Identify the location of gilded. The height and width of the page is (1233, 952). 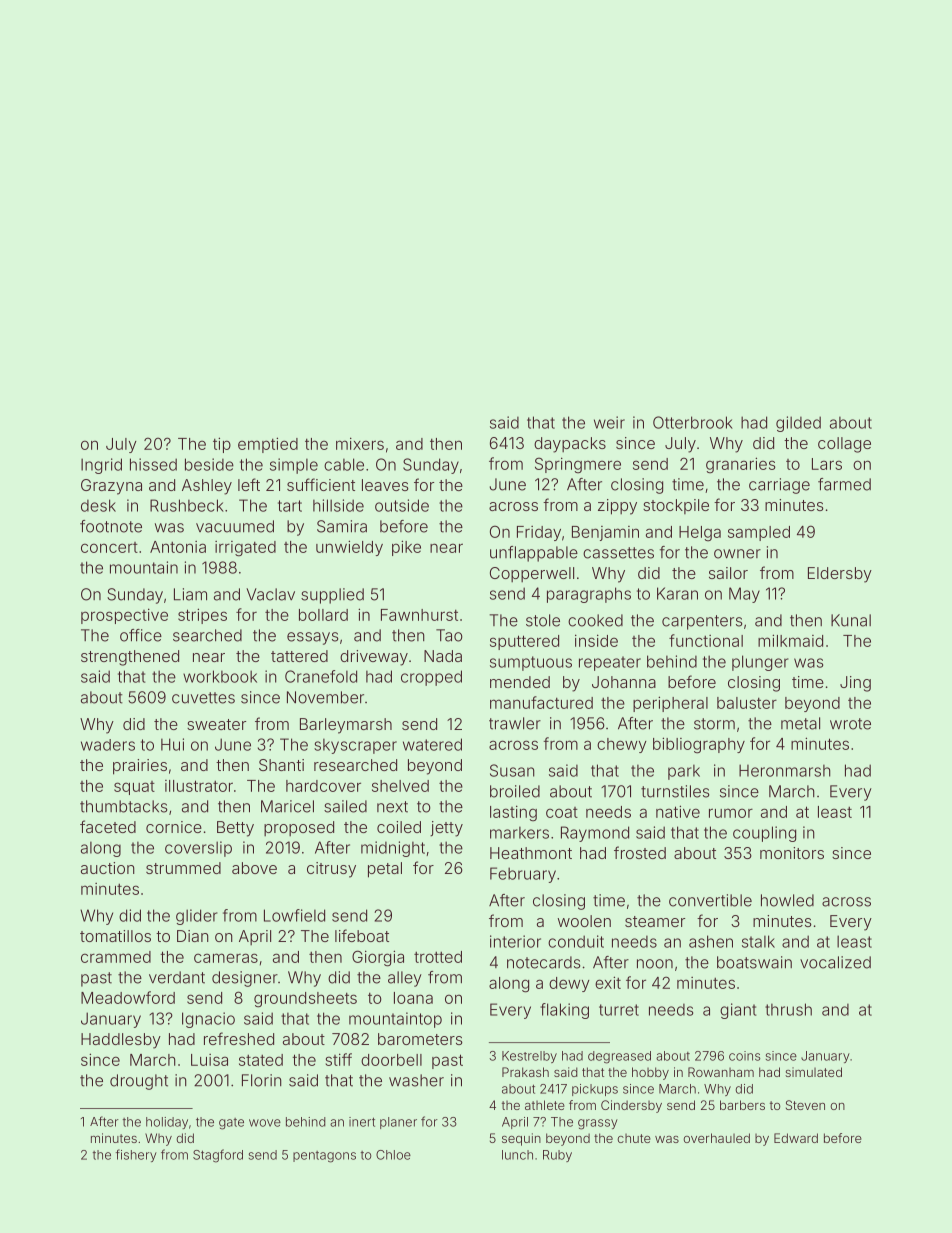
(798, 424).
